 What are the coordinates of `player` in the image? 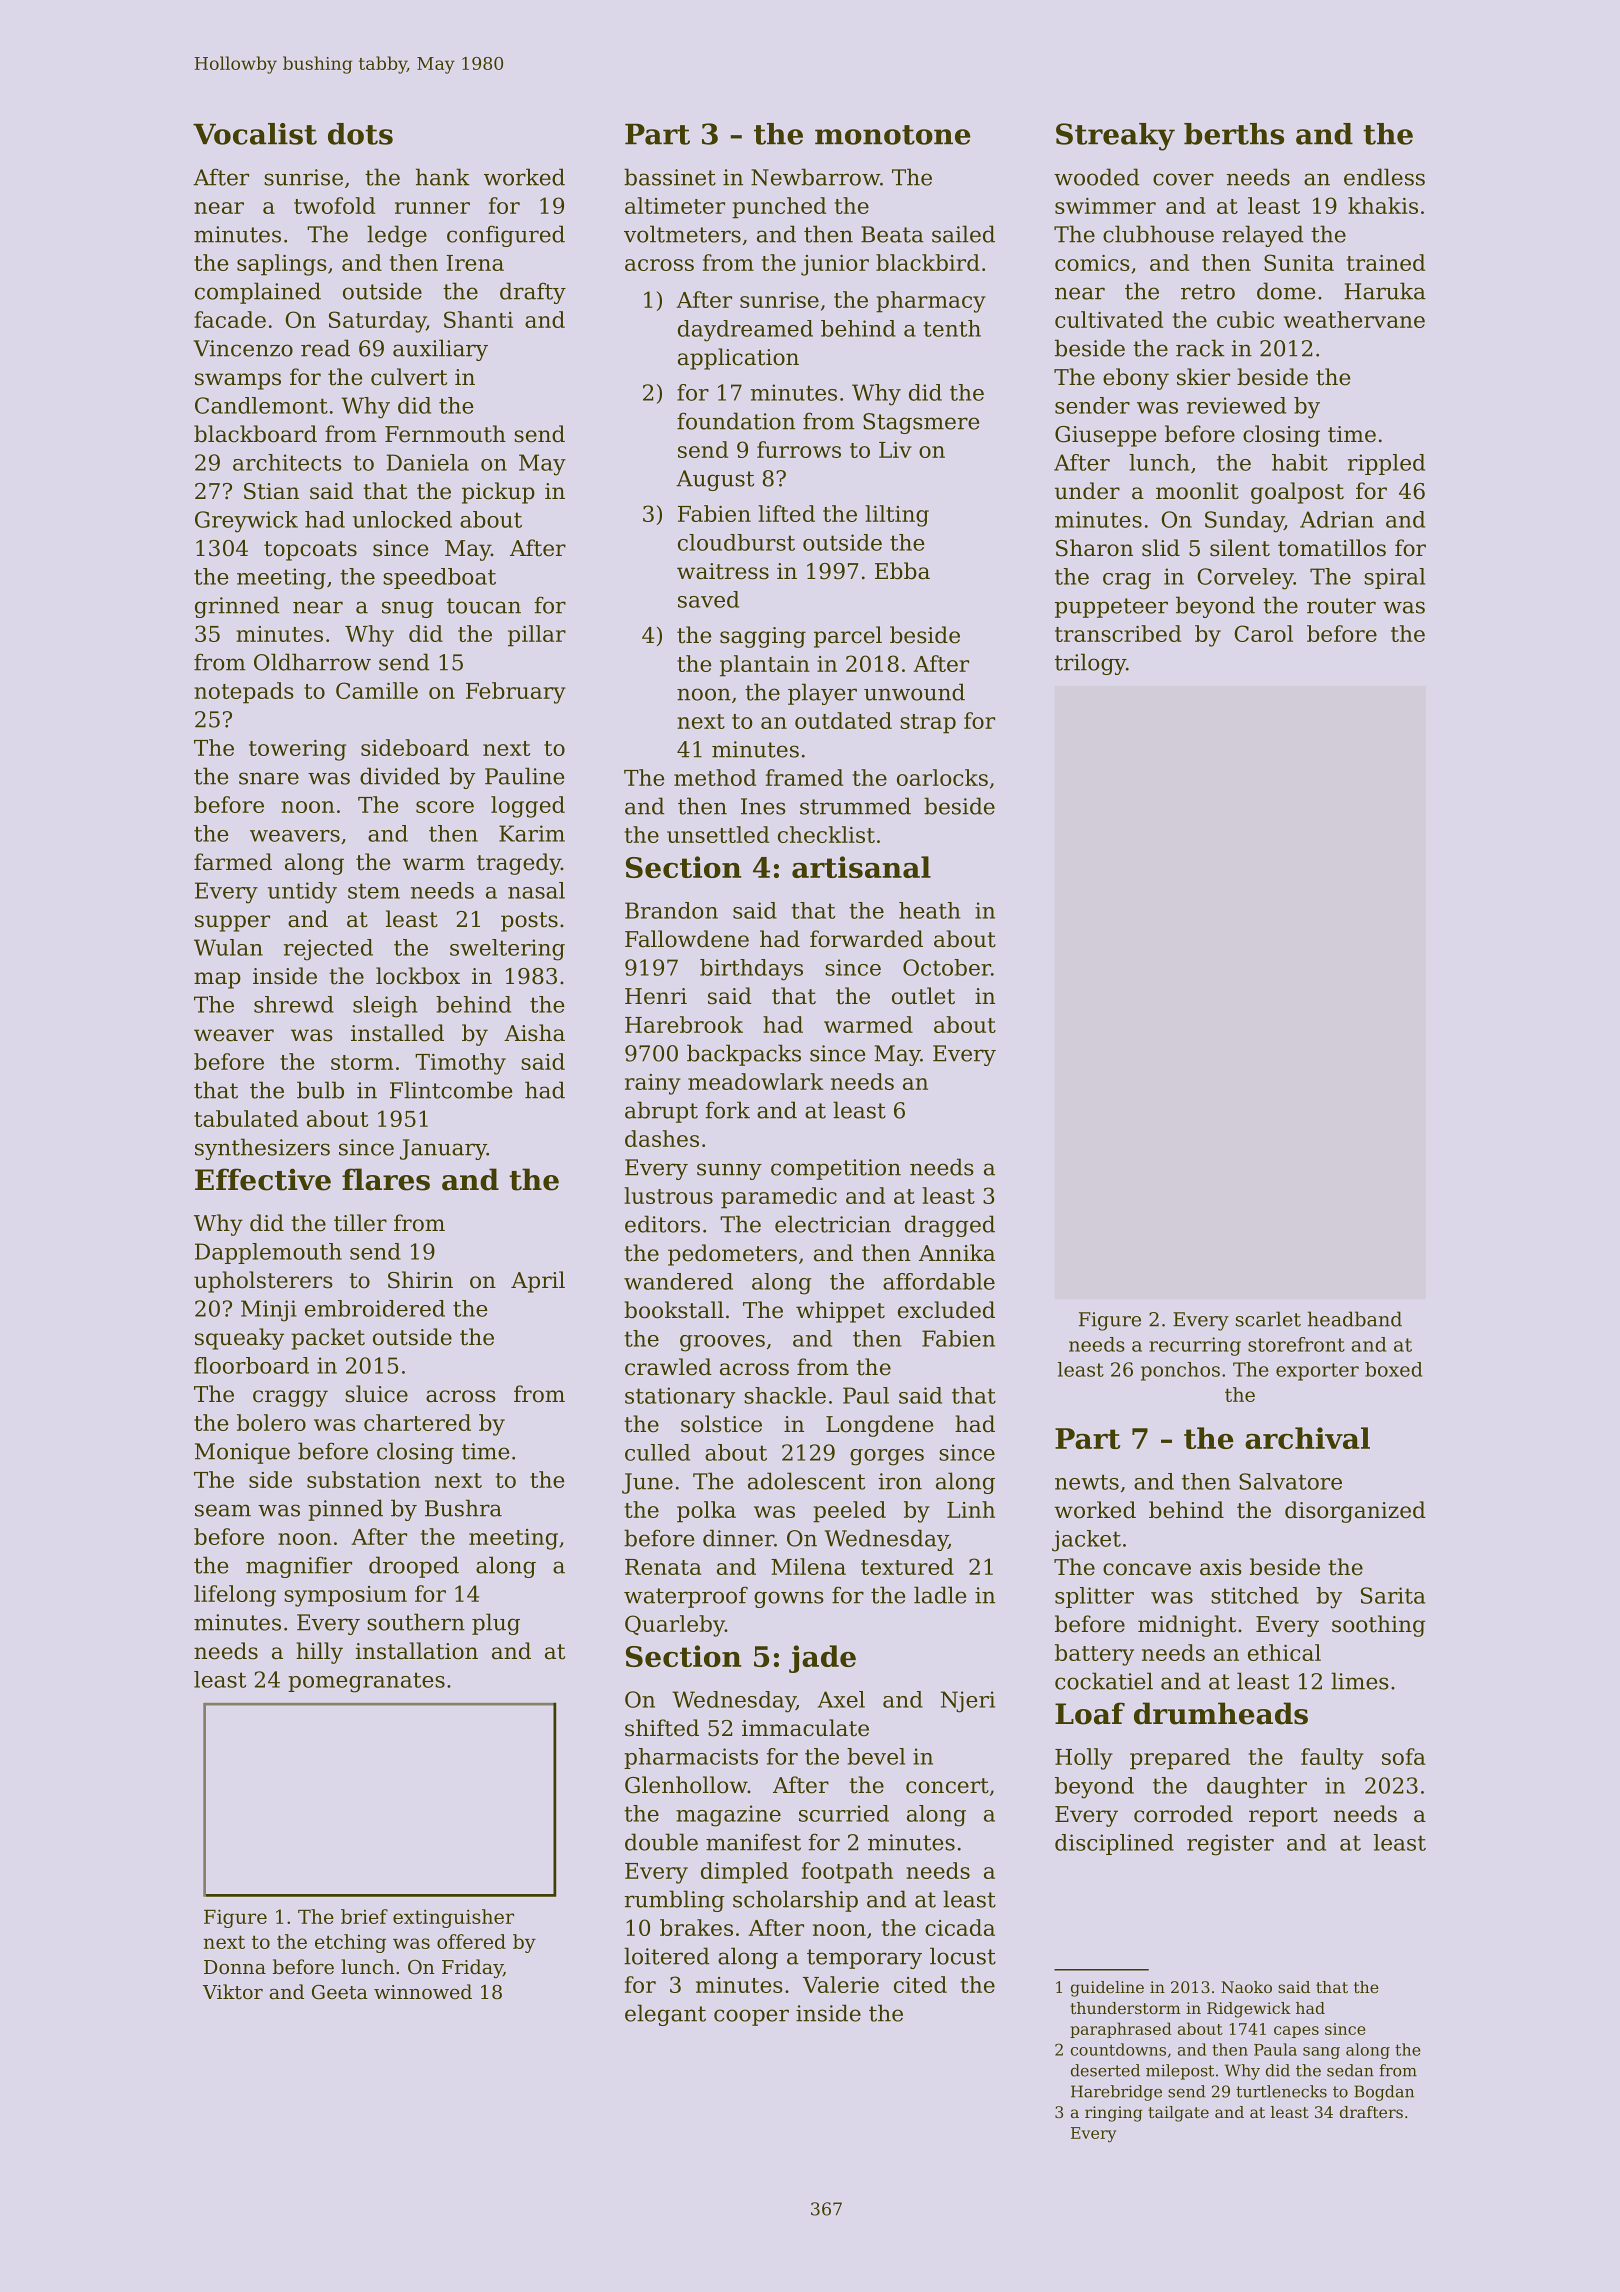 It's located at (822, 694).
